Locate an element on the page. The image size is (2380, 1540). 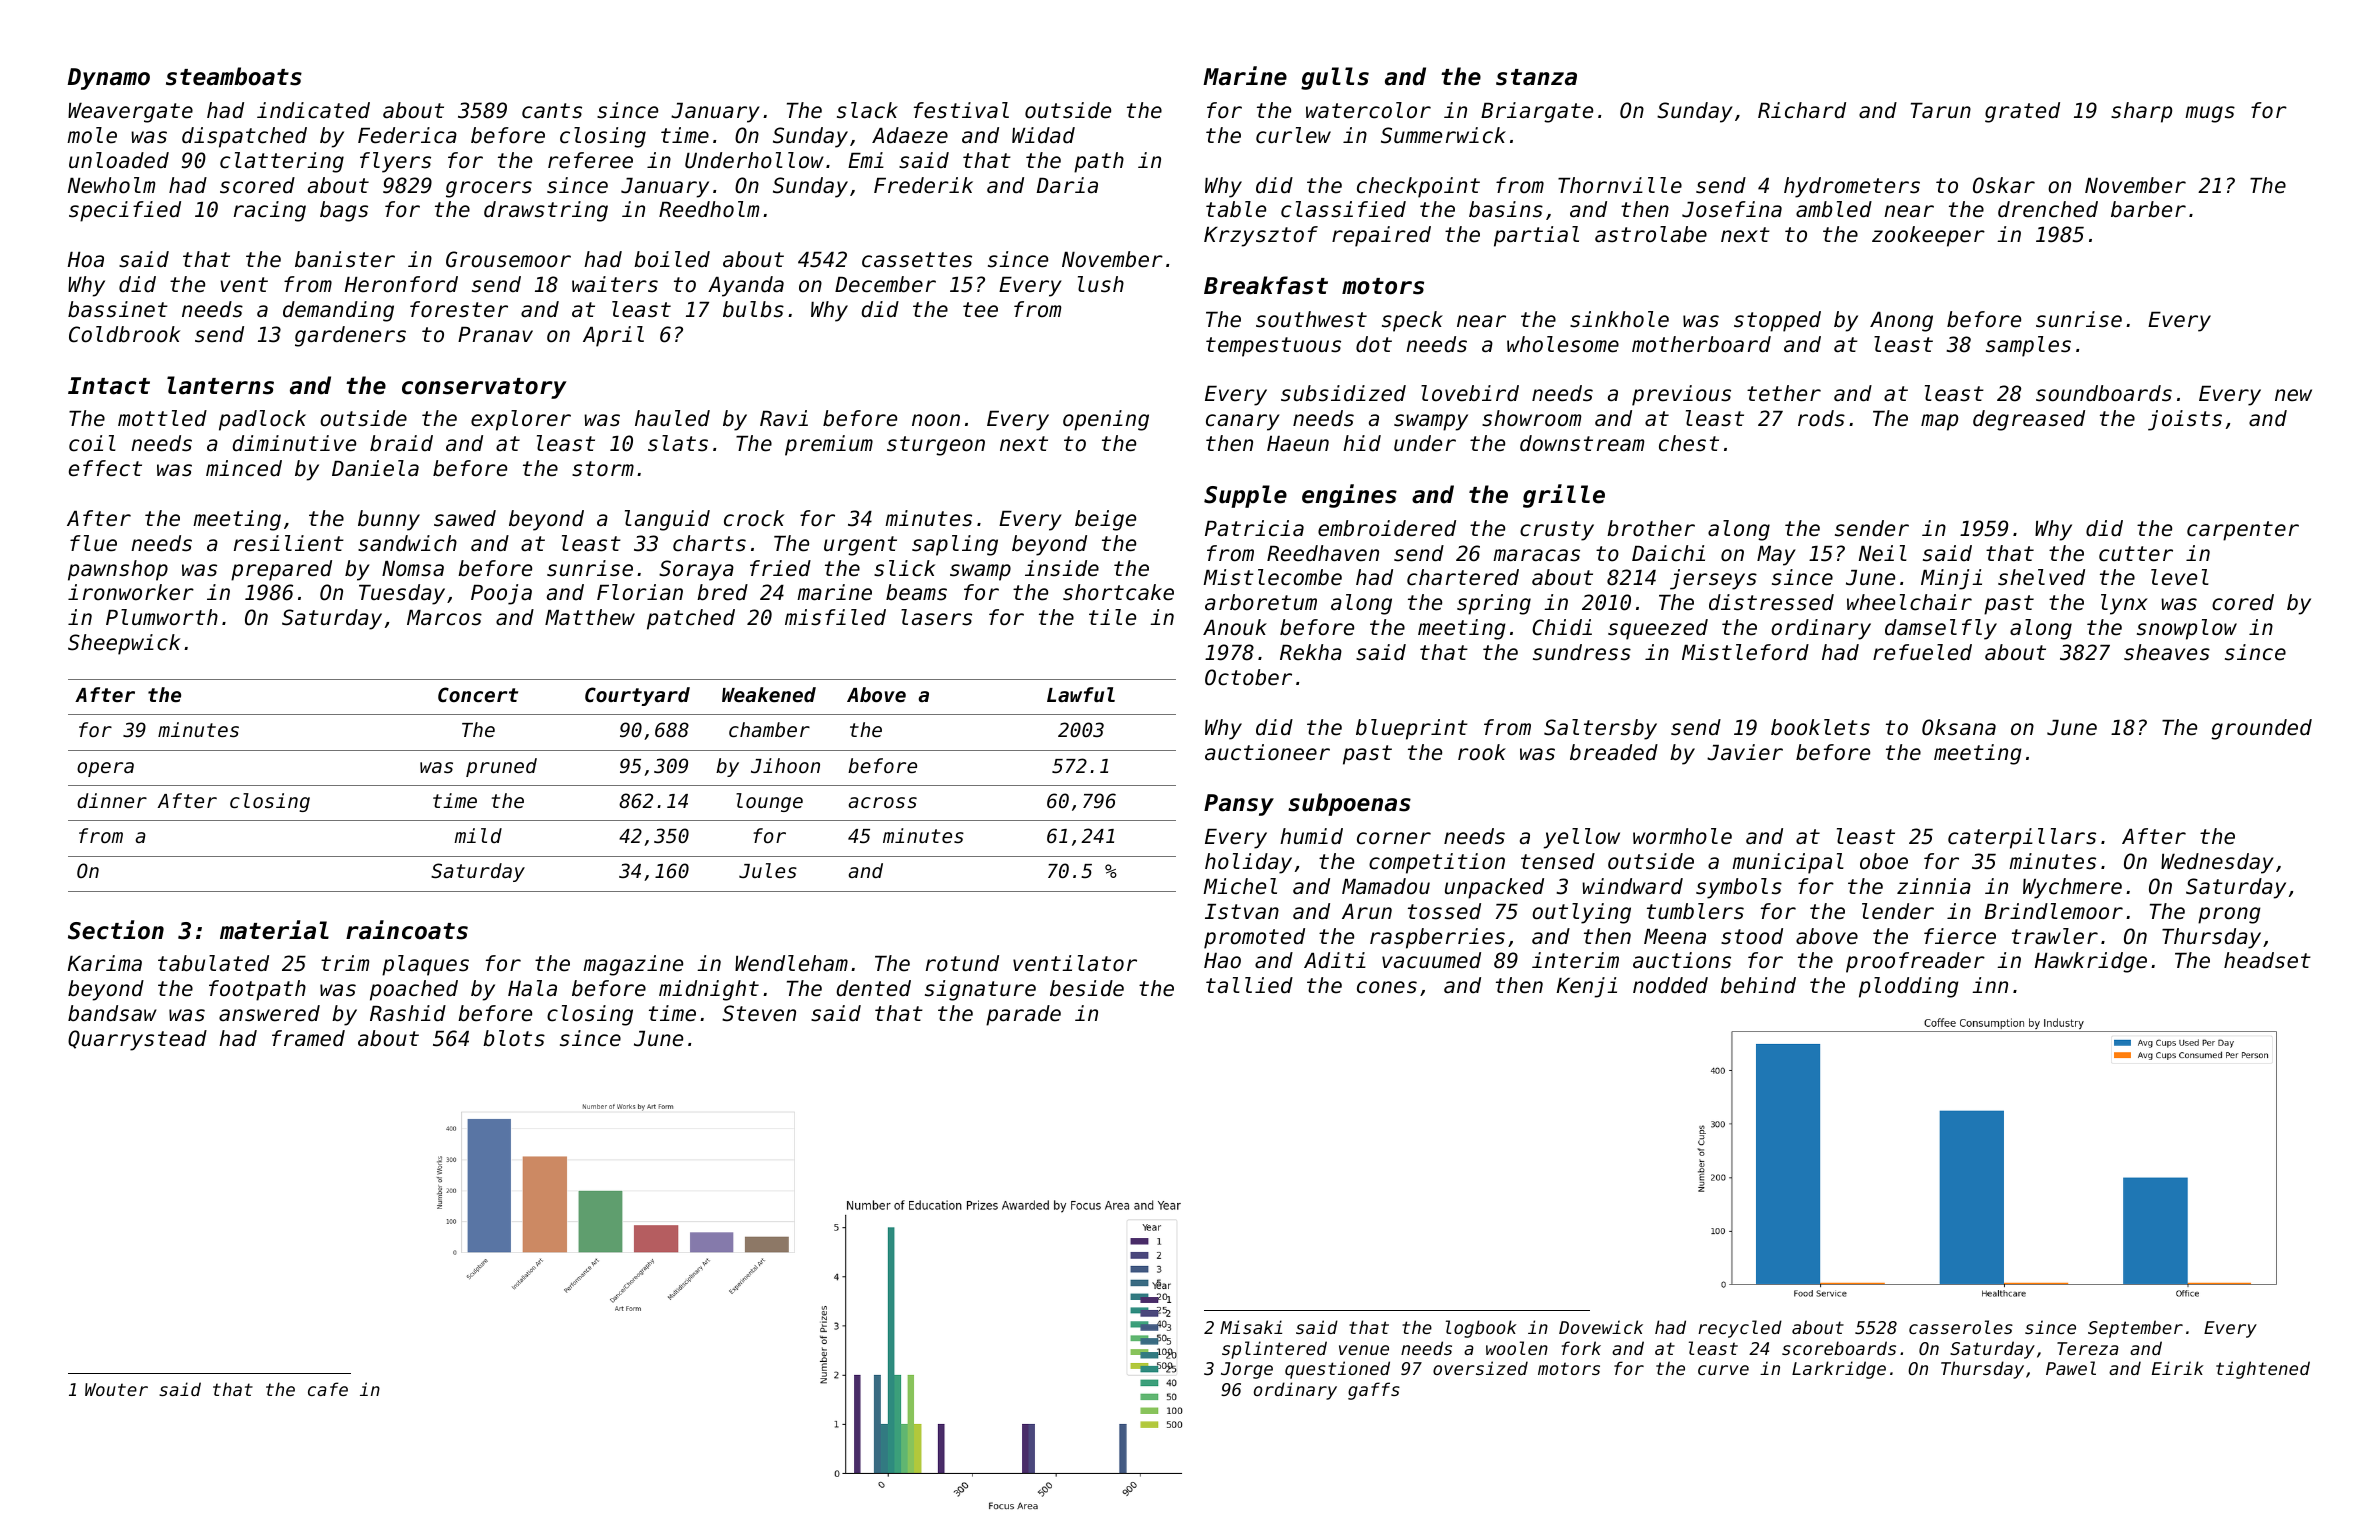
stanza is located at coordinates (1536, 77).
